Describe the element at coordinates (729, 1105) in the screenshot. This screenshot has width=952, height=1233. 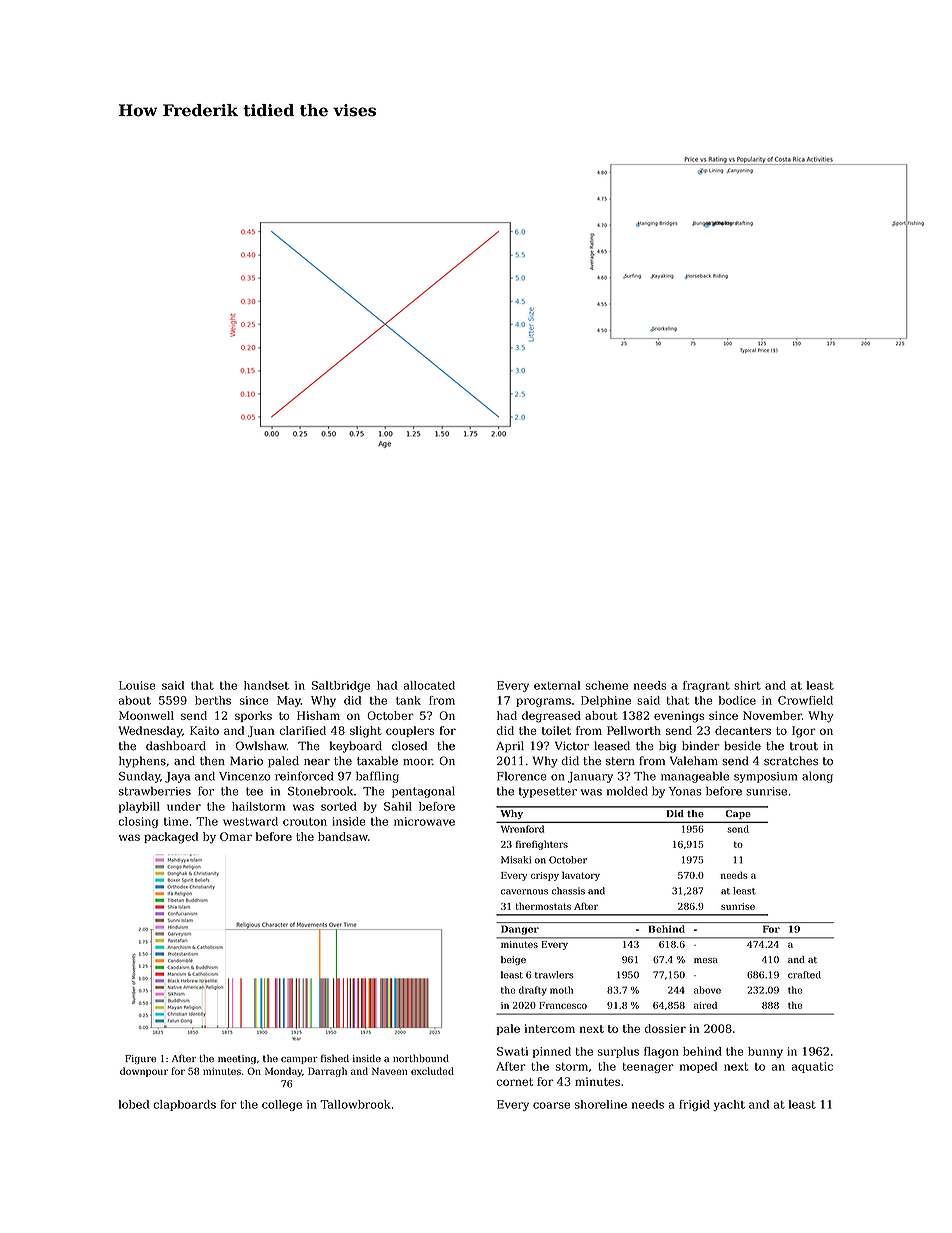
I see `yacht` at that location.
